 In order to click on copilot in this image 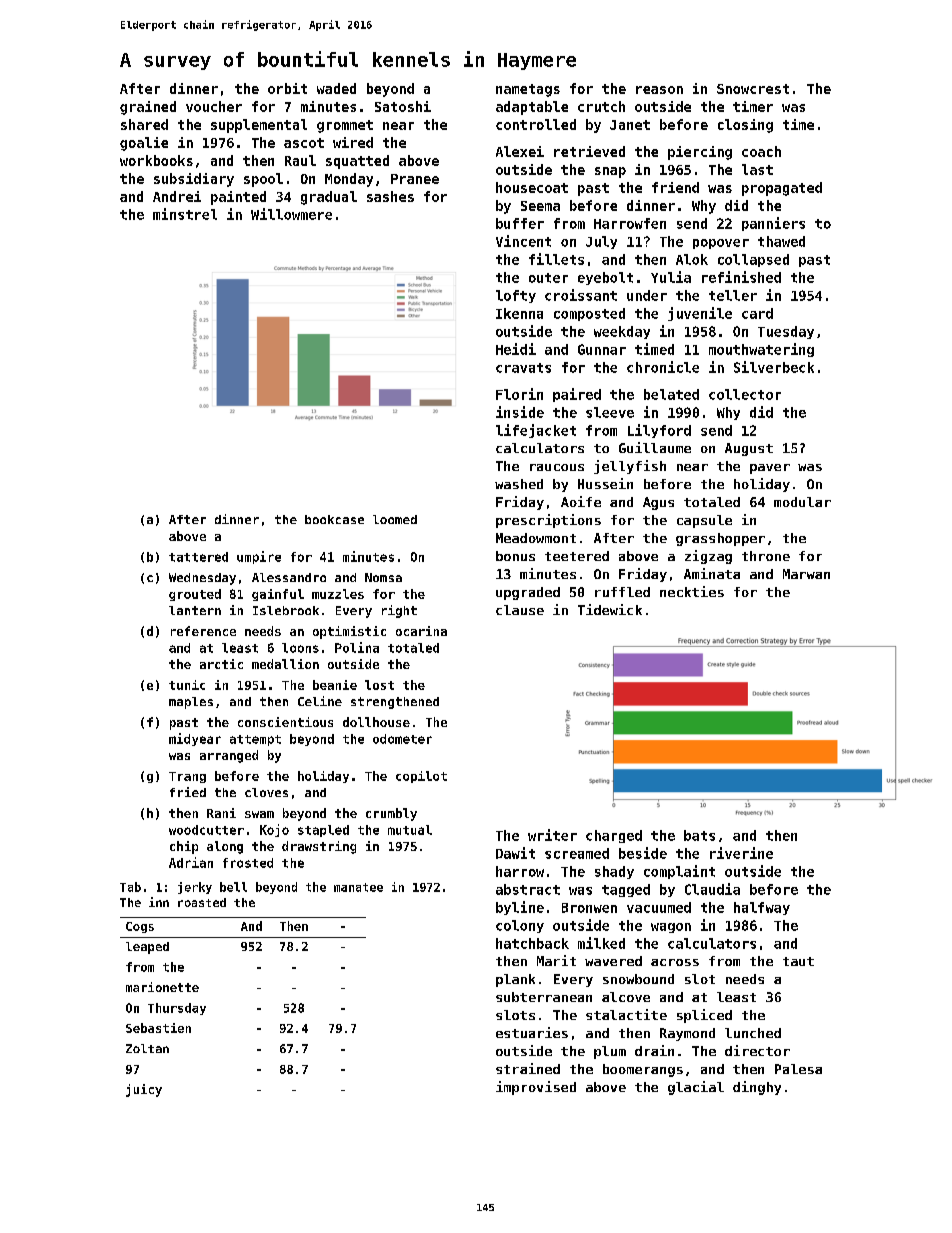, I will do `click(421, 777)`.
